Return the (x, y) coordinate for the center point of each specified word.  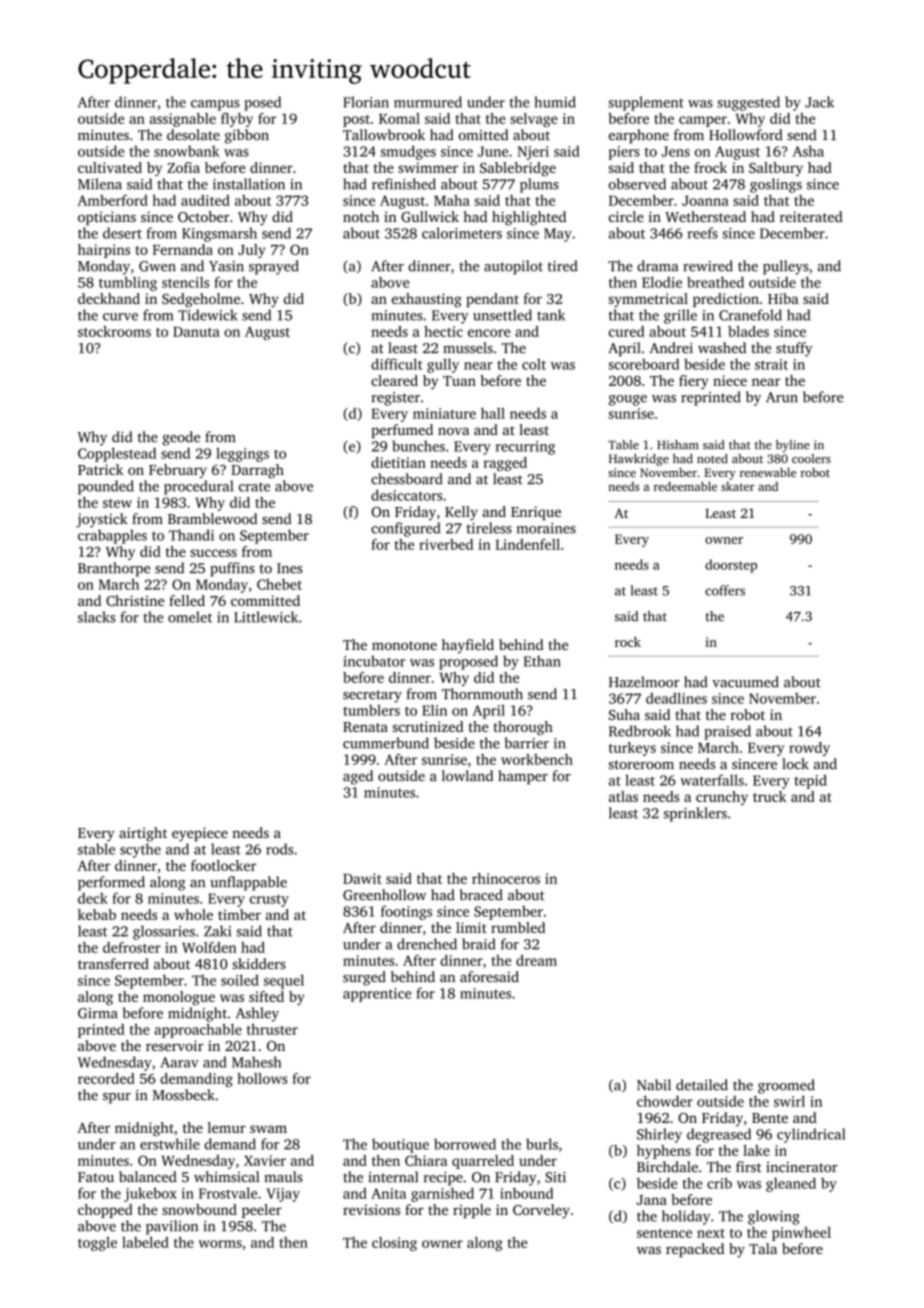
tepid (810, 781)
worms (220, 1244)
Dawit (362, 878)
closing (394, 1244)
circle (626, 216)
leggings (242, 454)
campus (215, 105)
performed (111, 883)
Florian (366, 102)
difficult (396, 364)
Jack (819, 102)
